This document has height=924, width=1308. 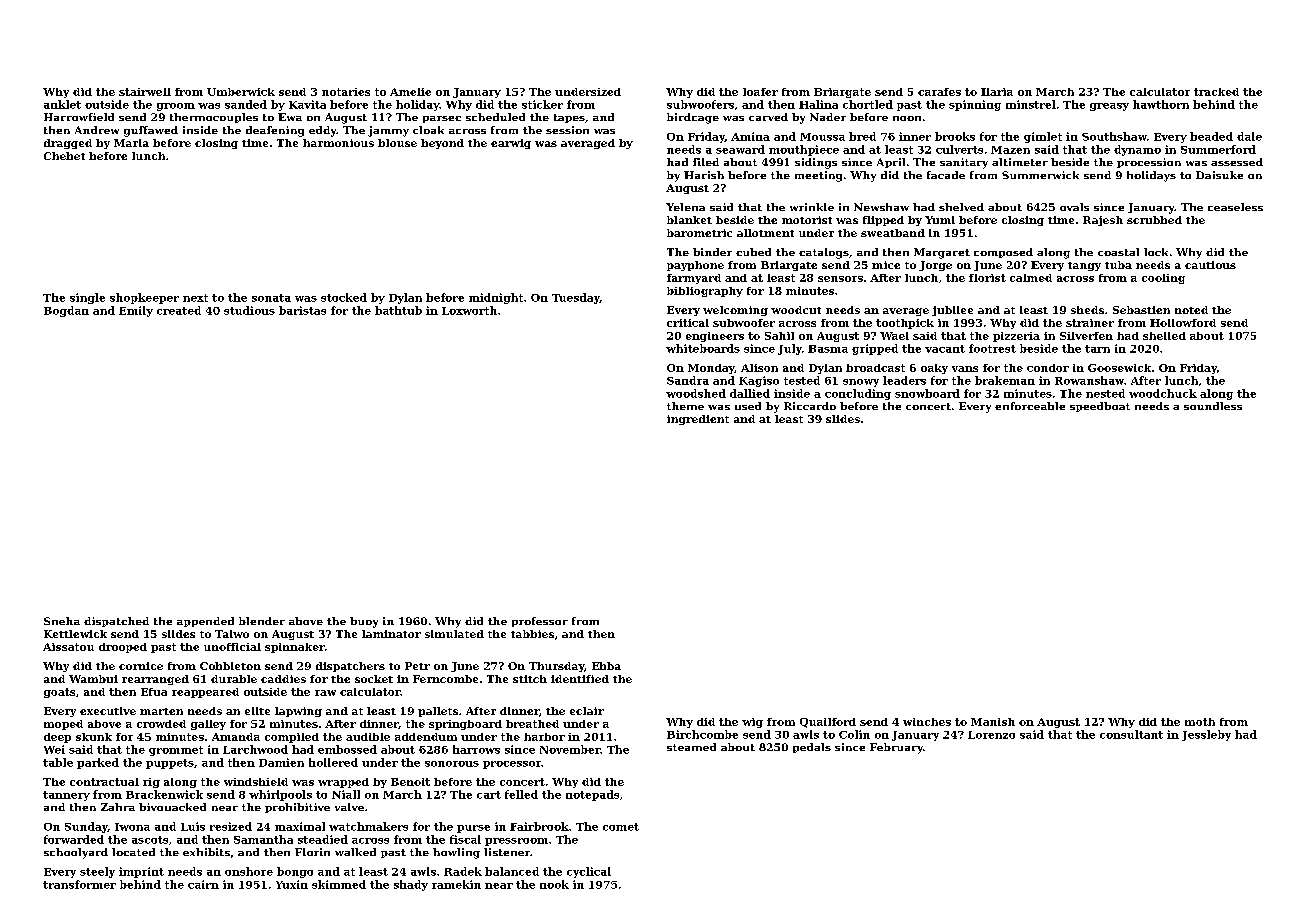 What do you see at coordinates (231, 826) in the document?
I see `resized` at bounding box center [231, 826].
